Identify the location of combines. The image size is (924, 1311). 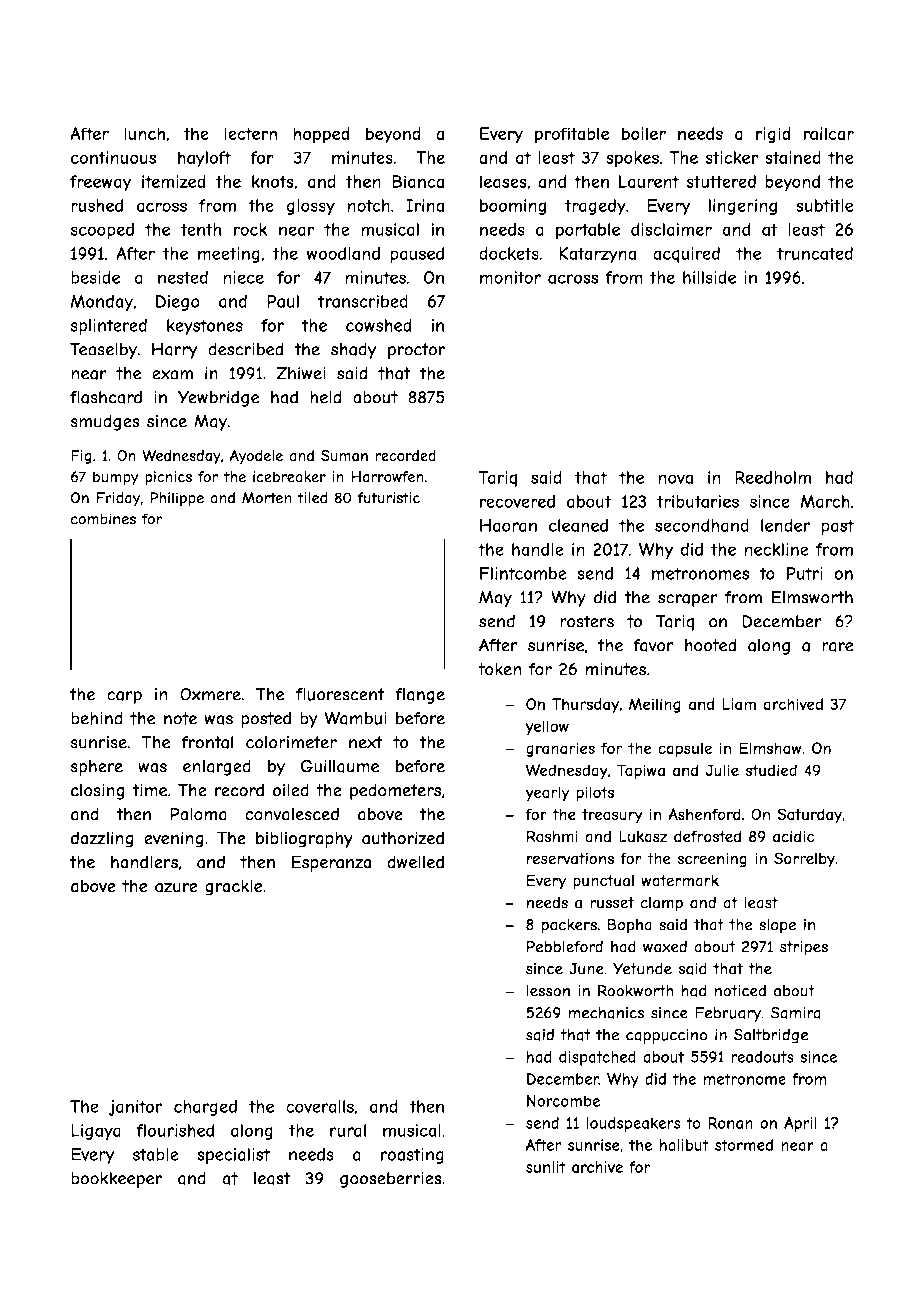
(103, 519).
